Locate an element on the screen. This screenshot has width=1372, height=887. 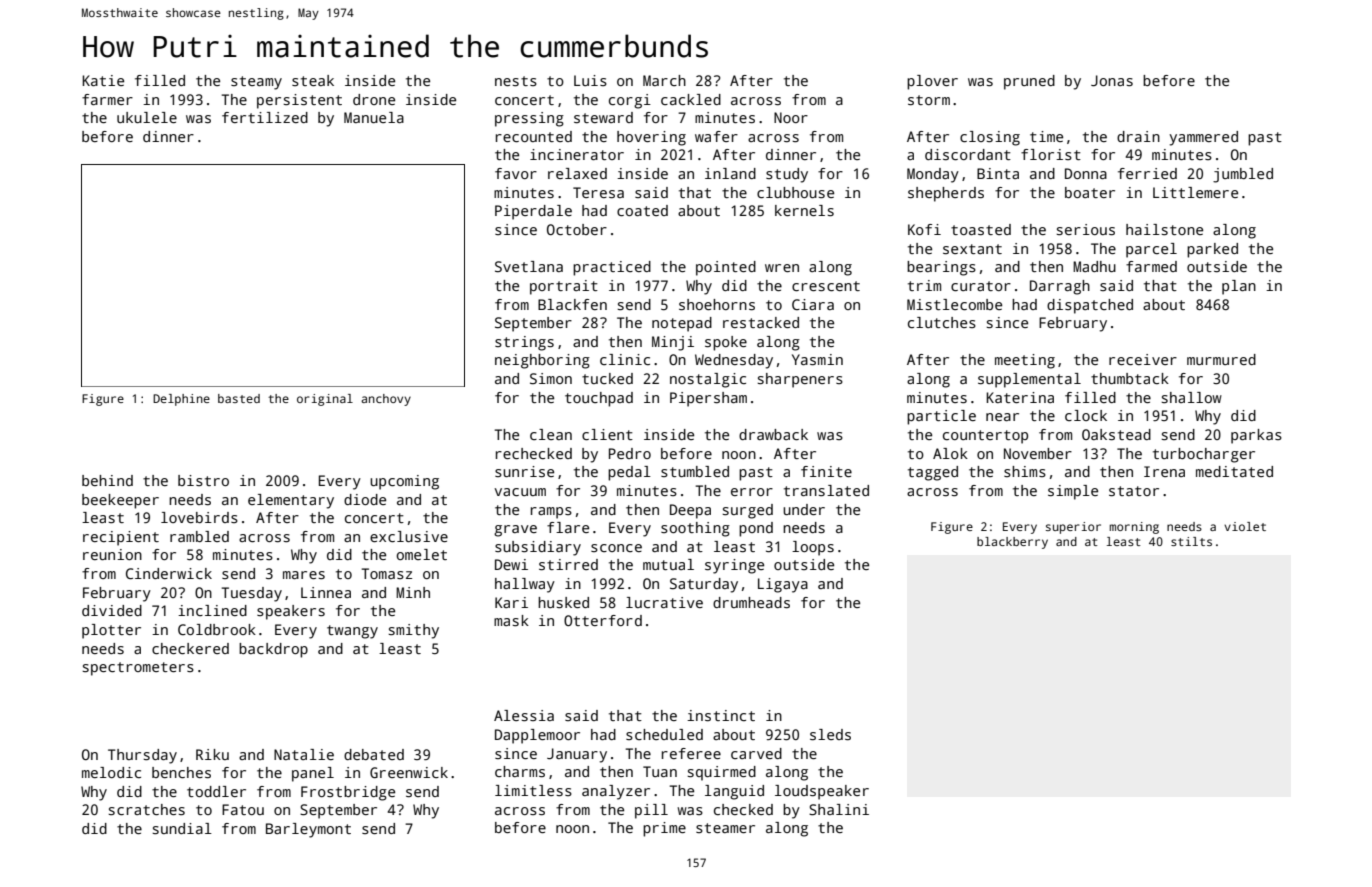
debated is located at coordinates (374, 754).
